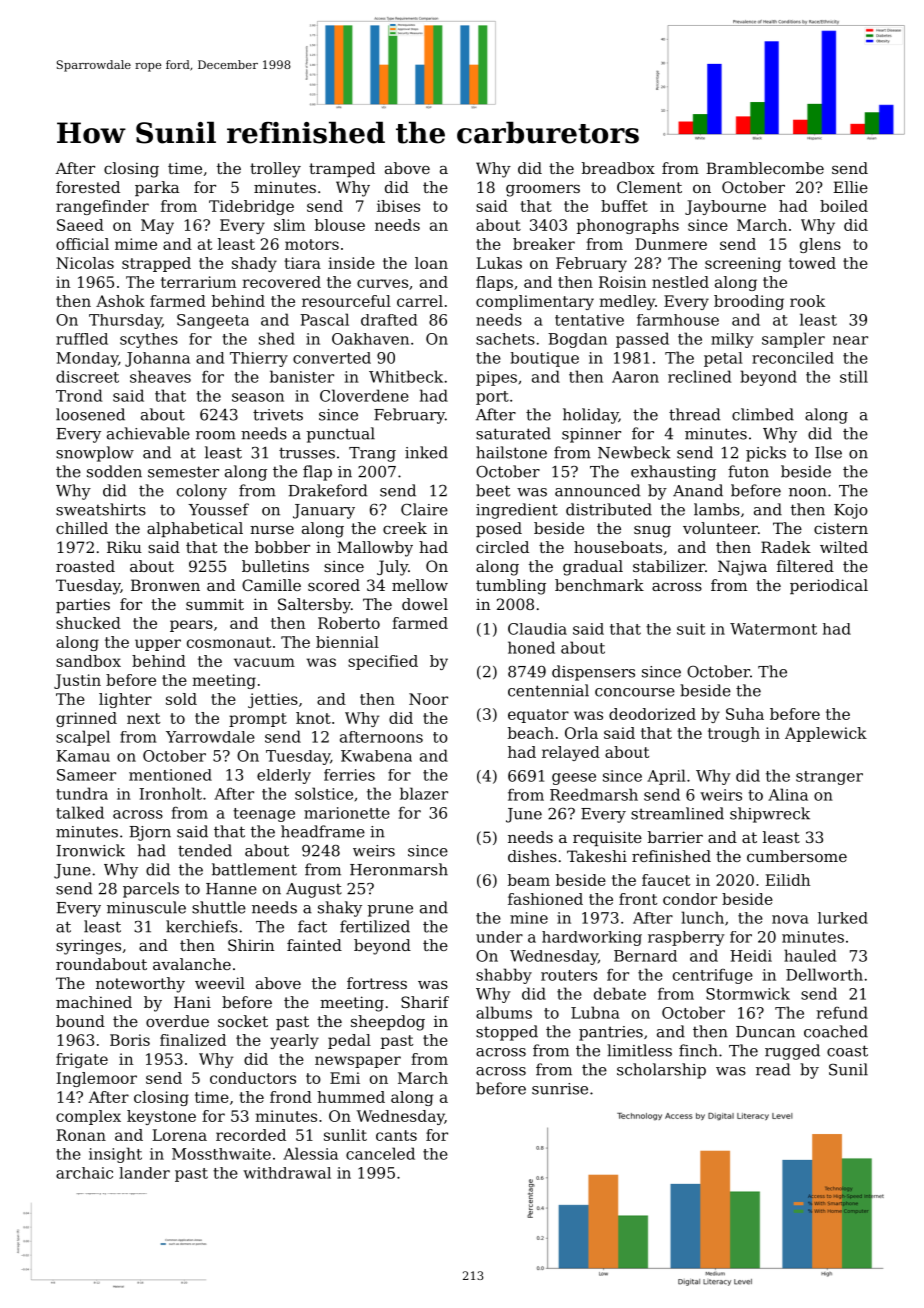  Describe the element at coordinates (310, 1153) in the screenshot. I see `Alessia` at that location.
